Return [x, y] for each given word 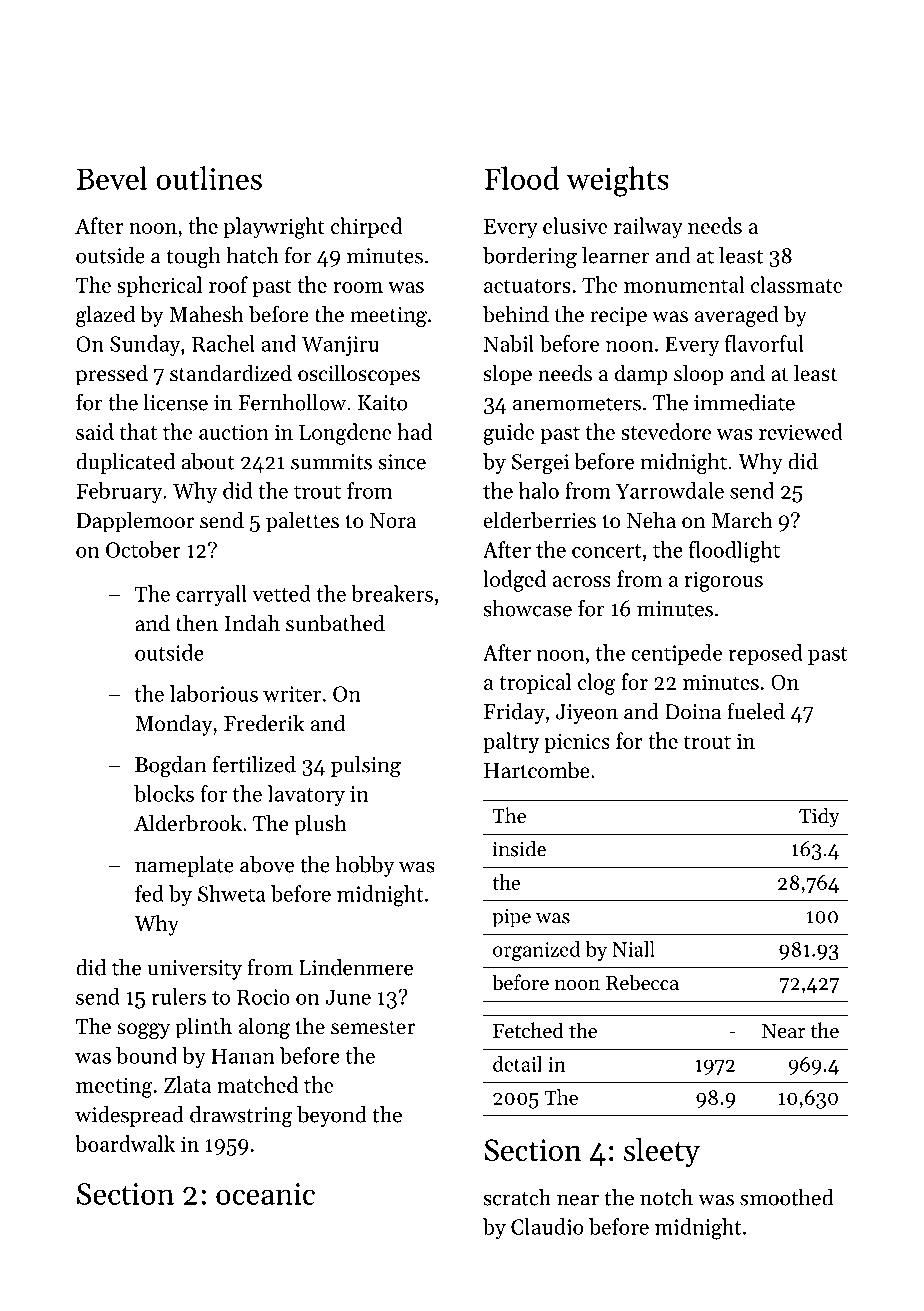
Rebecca [642, 982]
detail [517, 1064]
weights [617, 181]
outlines [209, 178]
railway [648, 228]
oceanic [265, 1194]
